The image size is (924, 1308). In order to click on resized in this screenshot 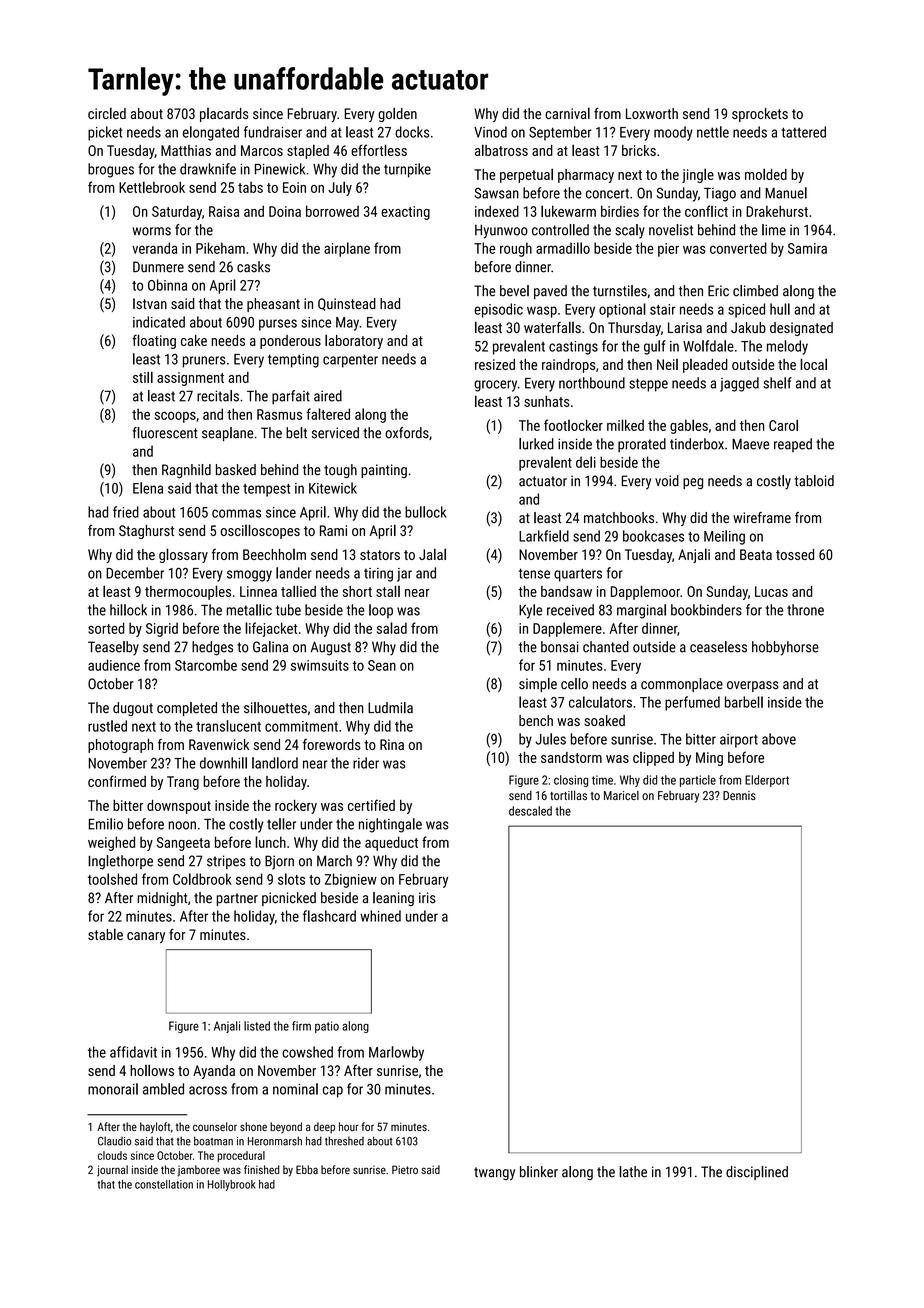, I will do `click(495, 364)`.
